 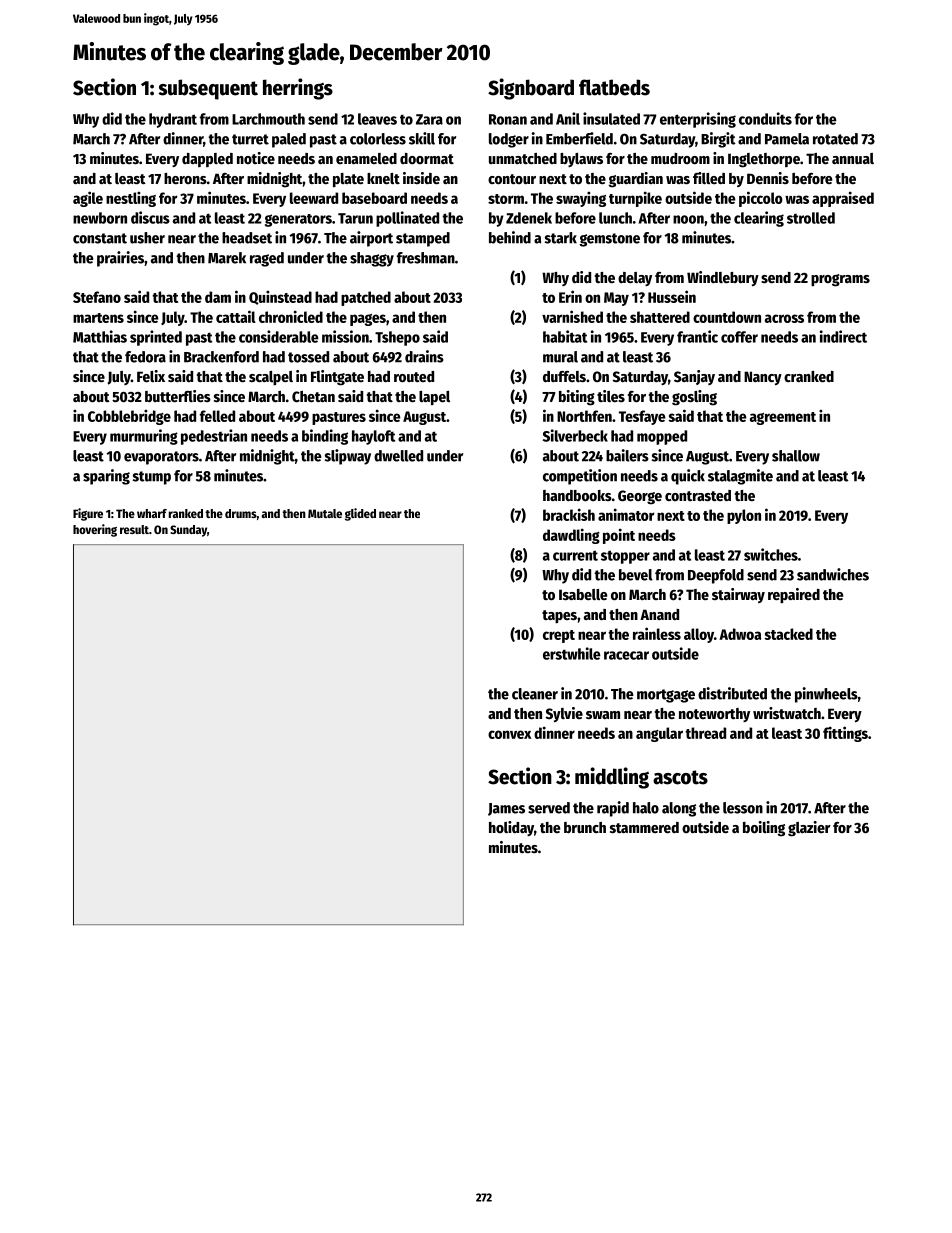 I want to click on cleaner, so click(x=535, y=694).
